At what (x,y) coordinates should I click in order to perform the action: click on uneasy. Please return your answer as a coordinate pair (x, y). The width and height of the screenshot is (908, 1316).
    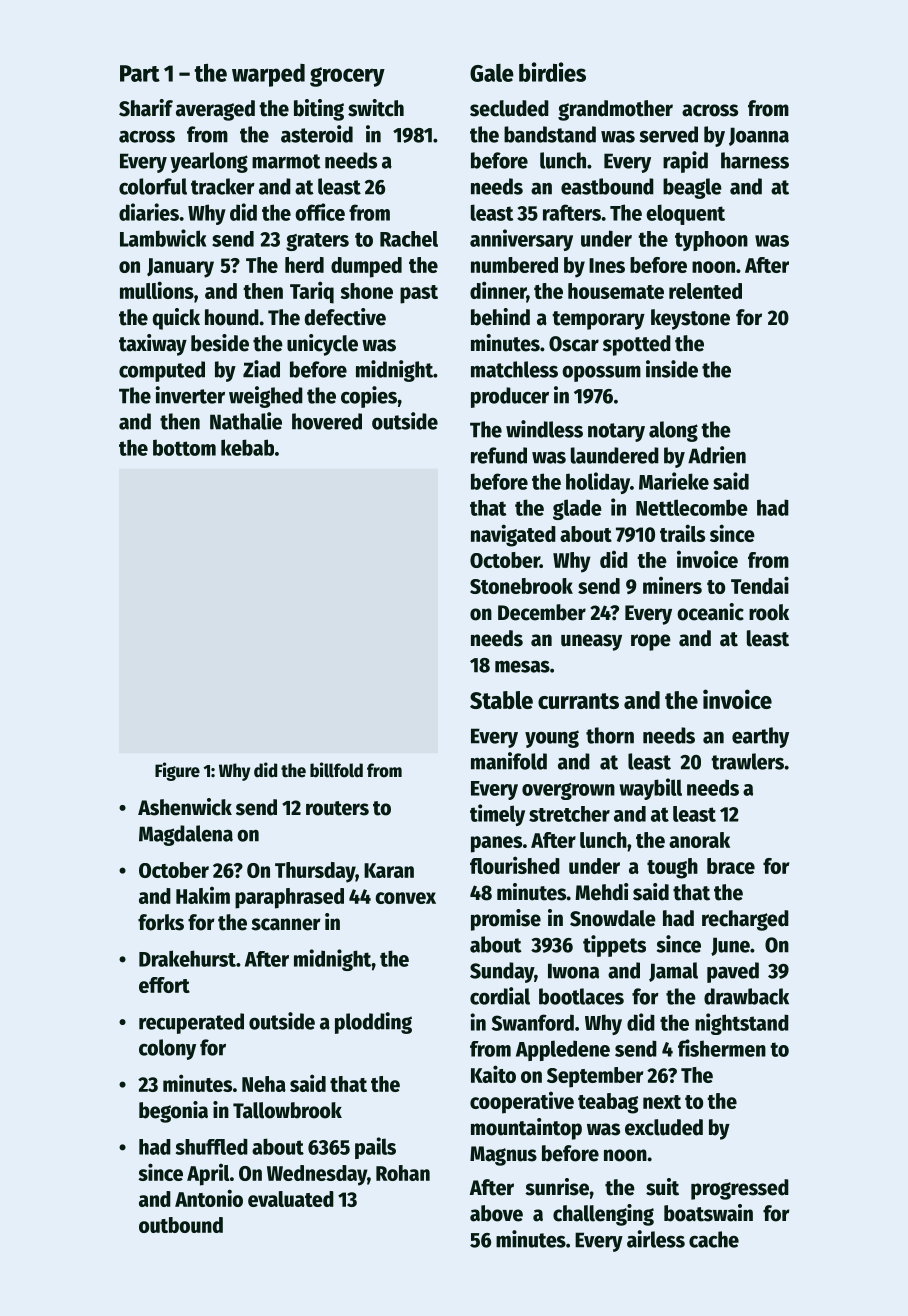
    Looking at the image, I should click on (591, 642).
